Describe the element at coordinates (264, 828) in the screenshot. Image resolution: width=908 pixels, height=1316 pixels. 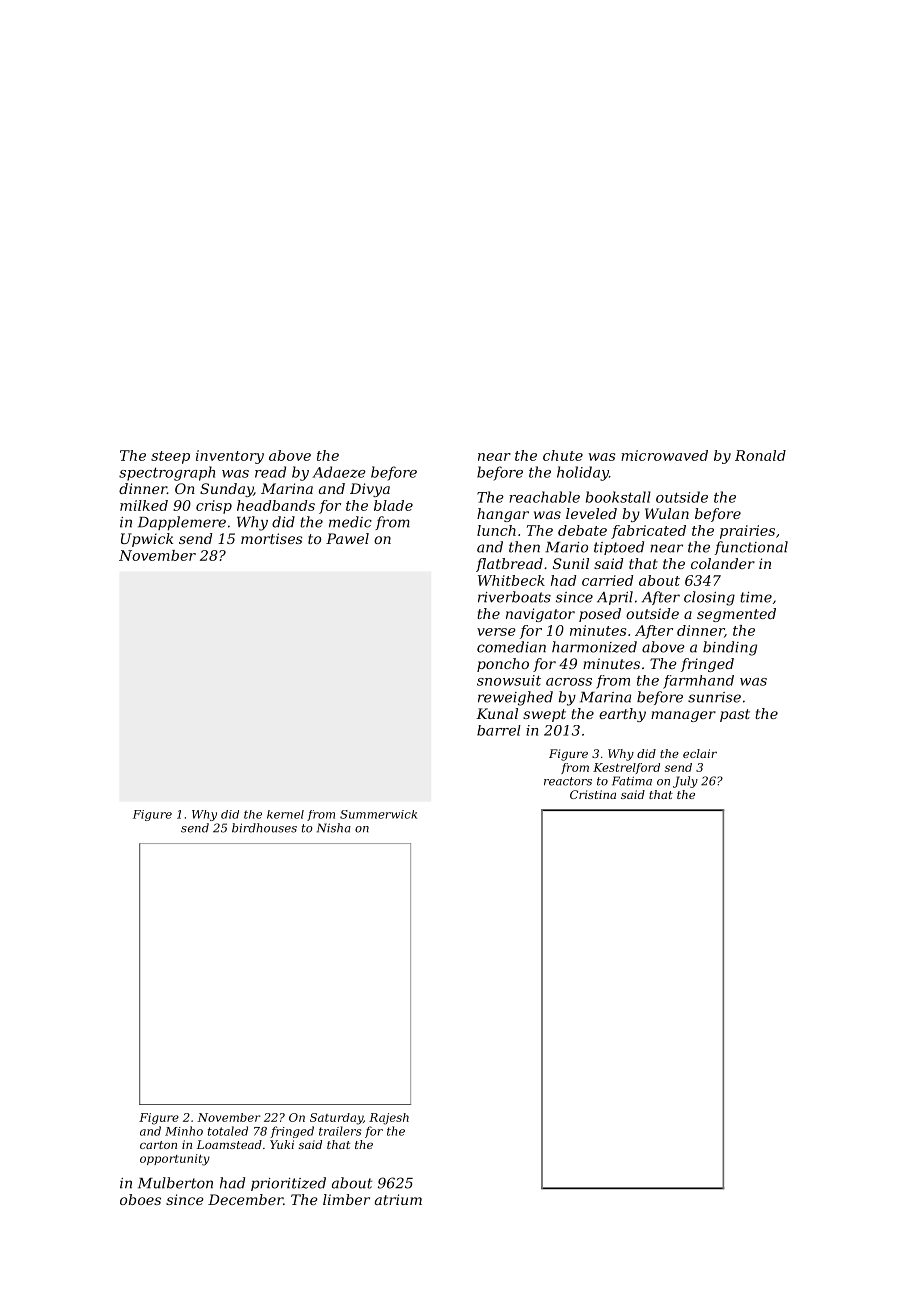
I see `birdhouses` at that location.
